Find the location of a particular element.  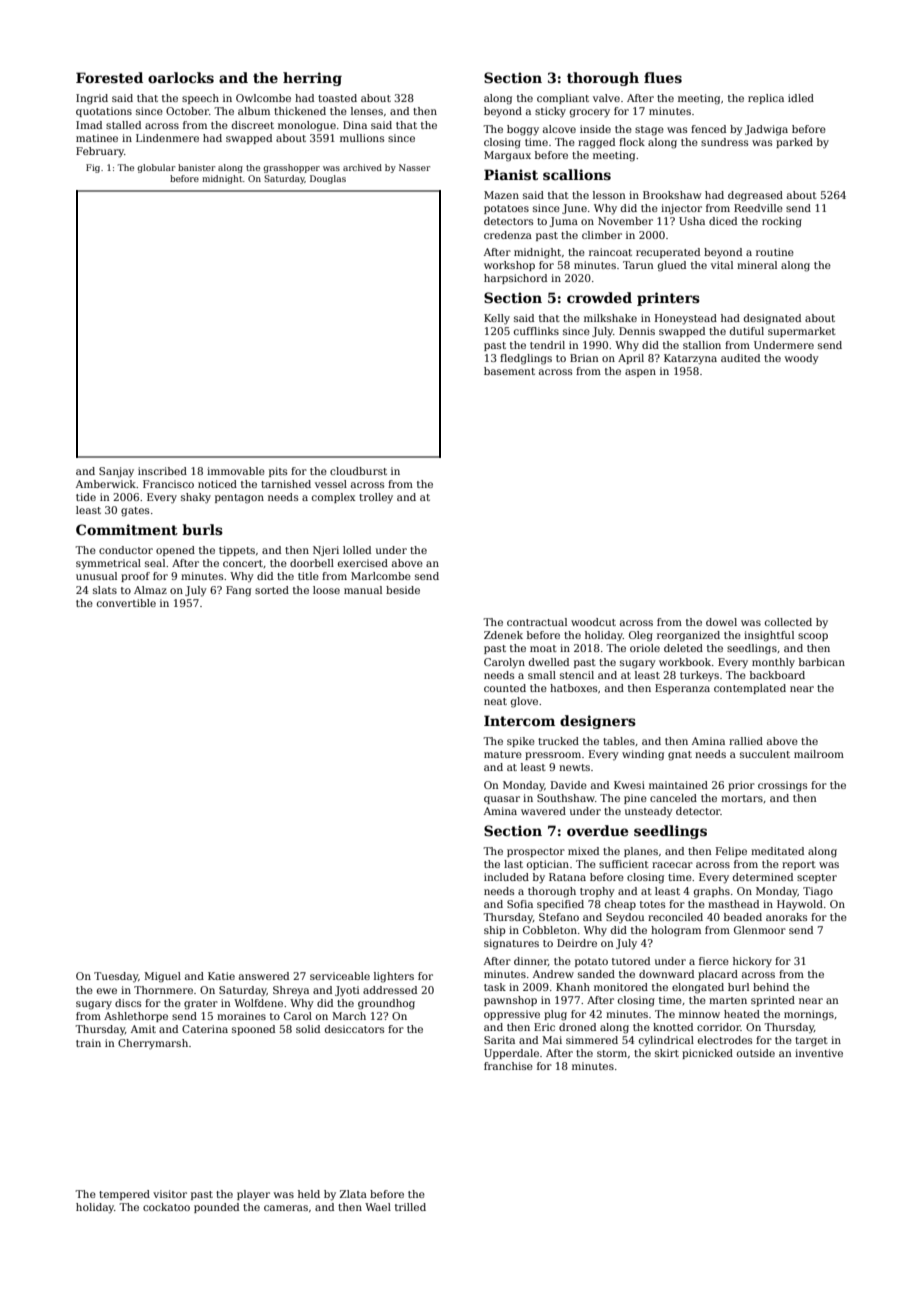

cockatoo is located at coordinates (166, 1207).
